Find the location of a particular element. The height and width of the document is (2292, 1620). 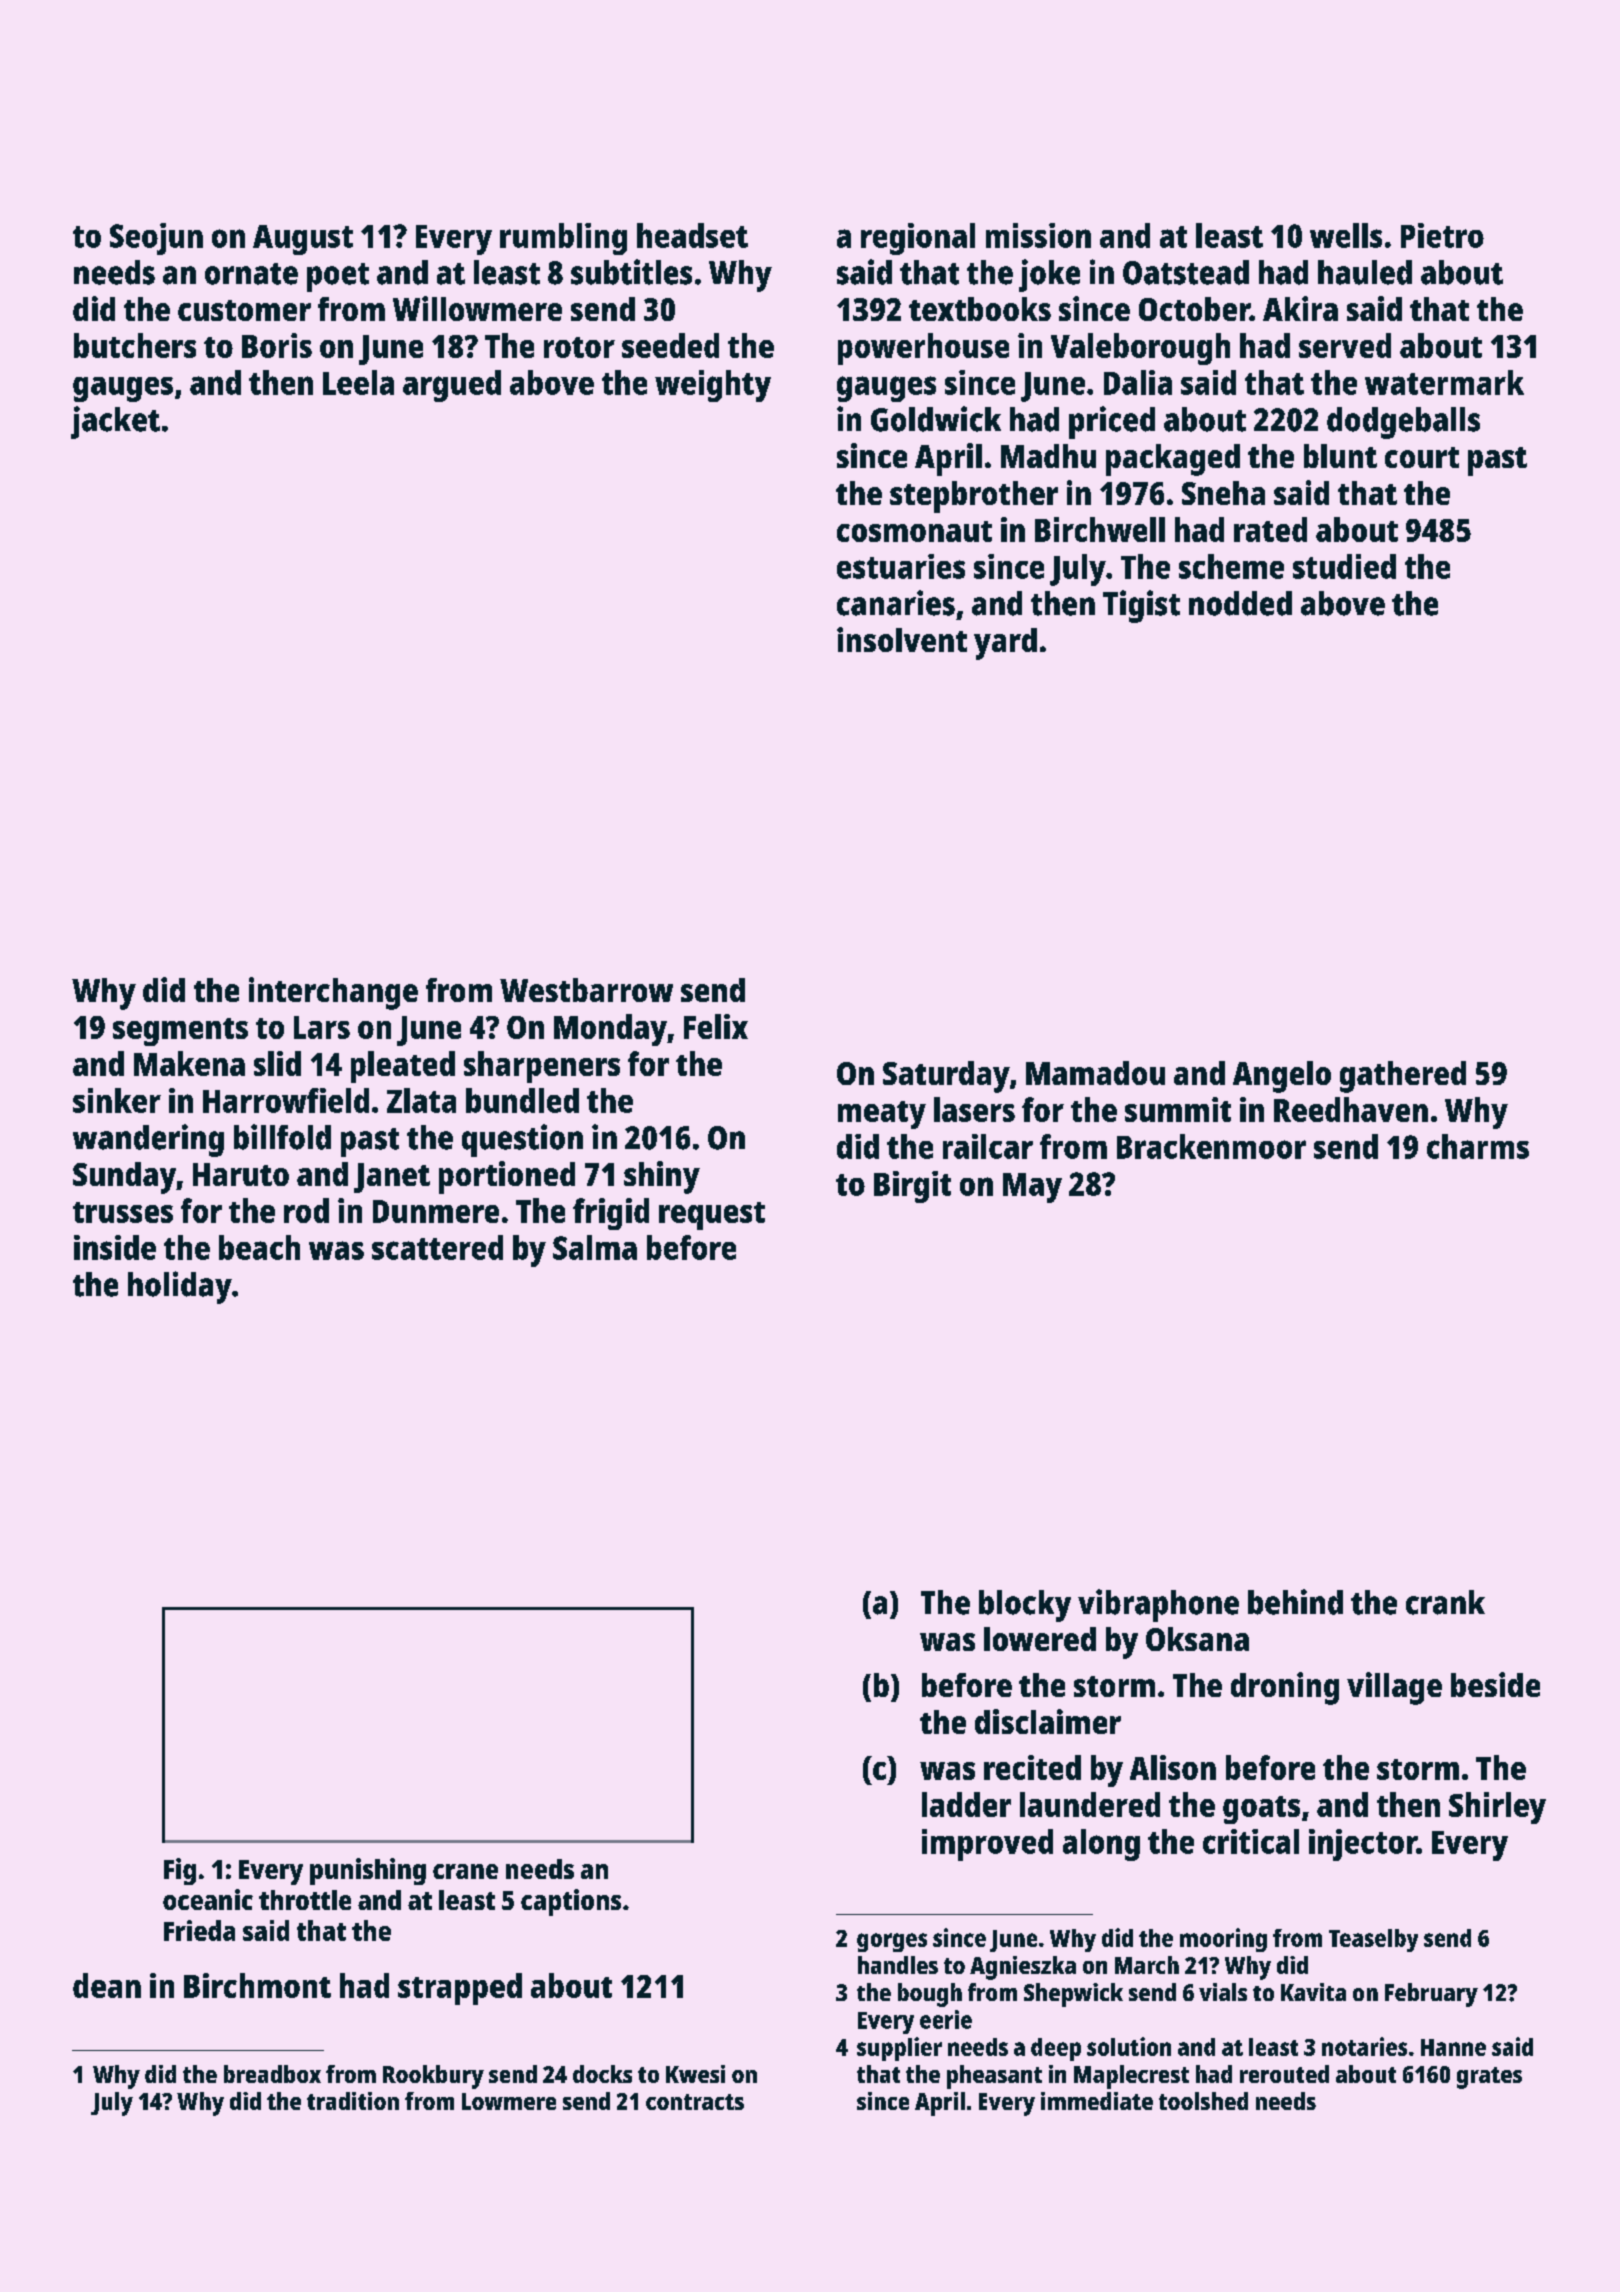

ladder is located at coordinates (966, 1804).
